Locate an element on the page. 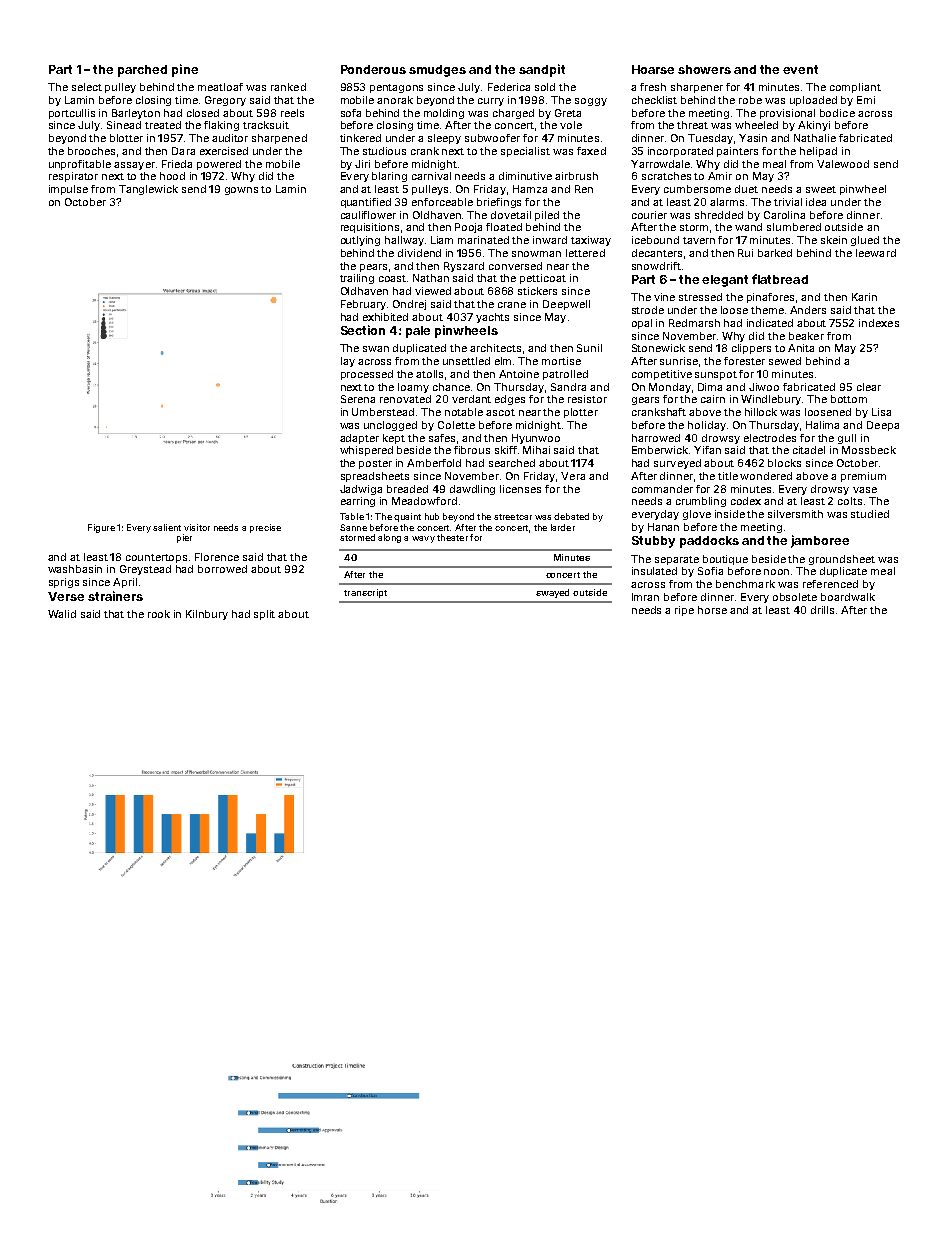  Hoarse is located at coordinates (653, 69).
